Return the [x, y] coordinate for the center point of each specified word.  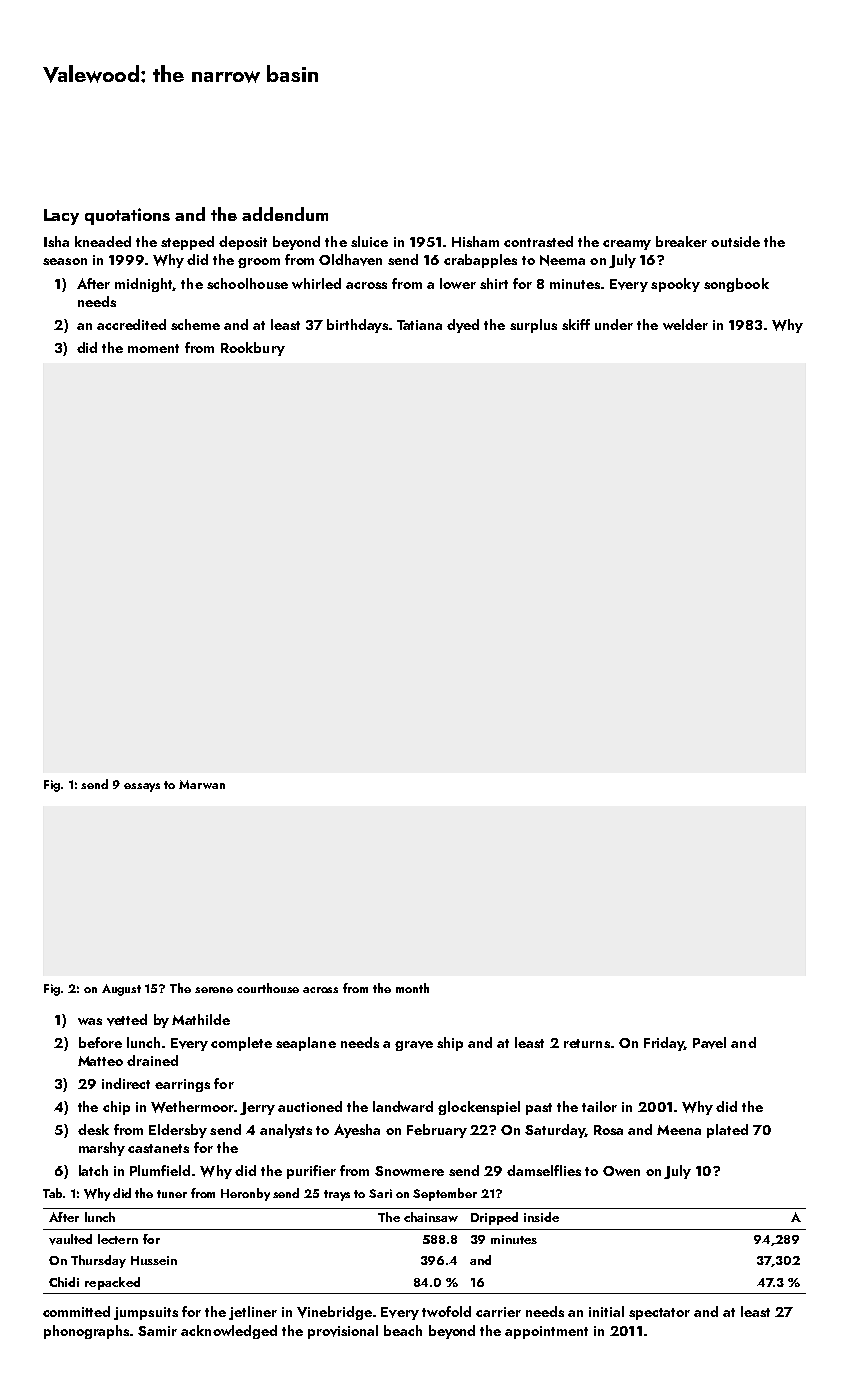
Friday [664, 1044]
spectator [659, 1314]
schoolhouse [247, 283]
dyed [463, 326]
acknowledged [229, 1332]
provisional [343, 1332]
